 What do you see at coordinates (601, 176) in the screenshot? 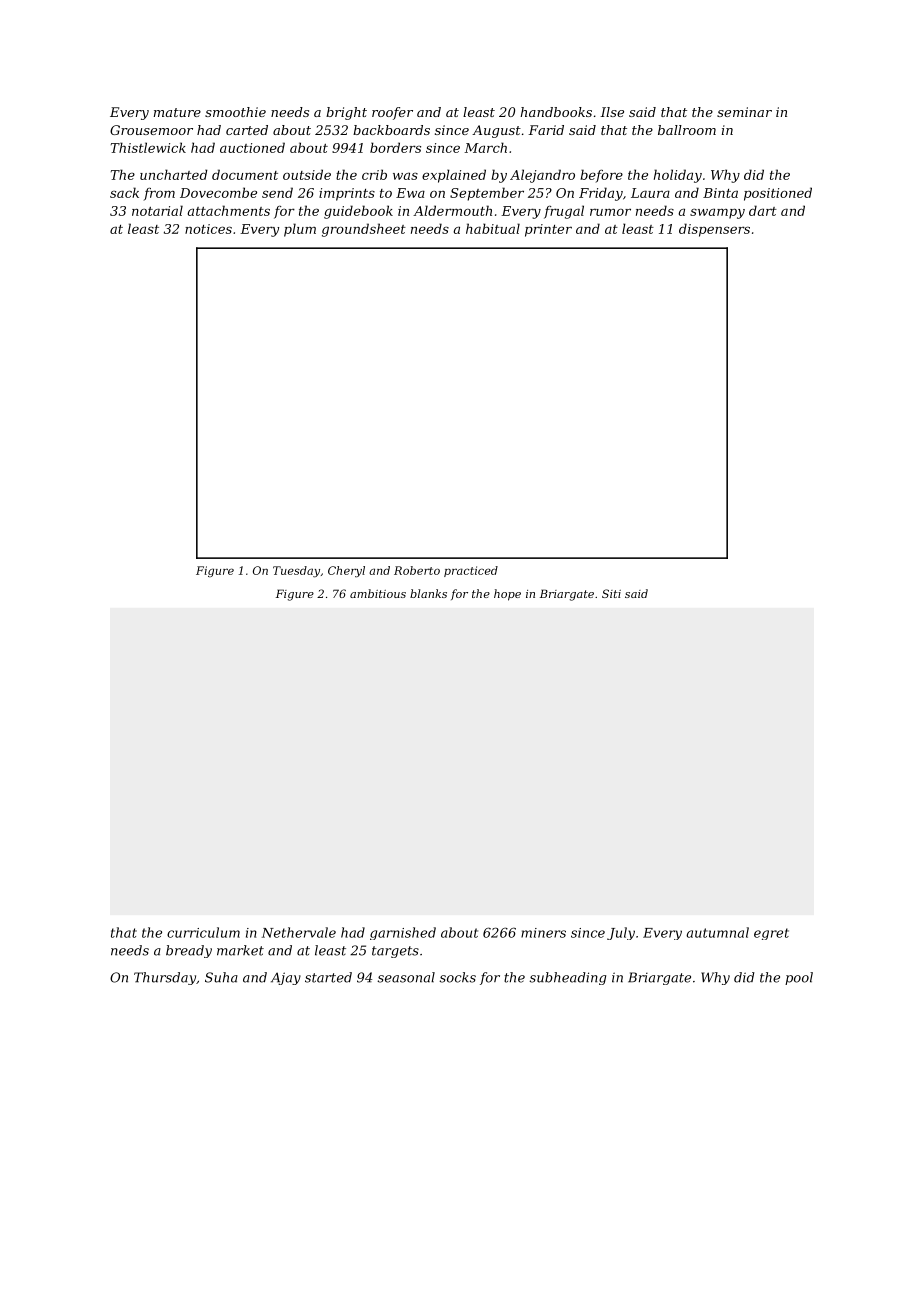
I see `before` at bounding box center [601, 176].
